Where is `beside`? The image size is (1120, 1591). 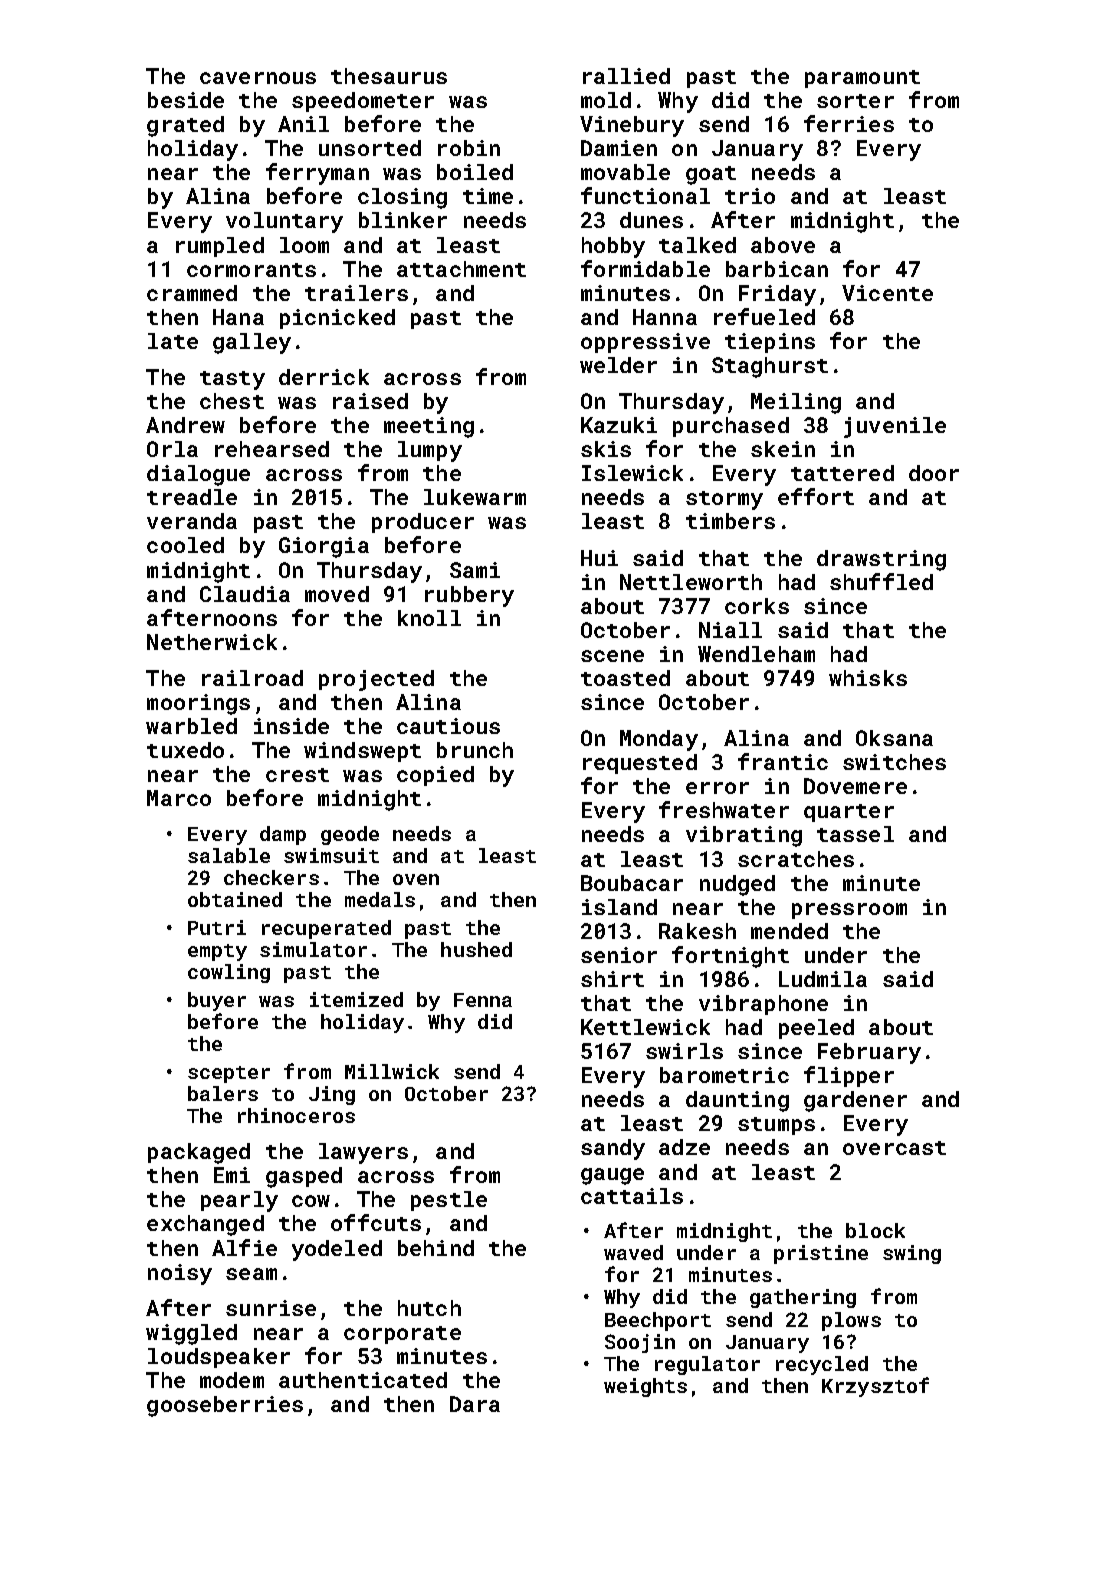 beside is located at coordinates (186, 100).
